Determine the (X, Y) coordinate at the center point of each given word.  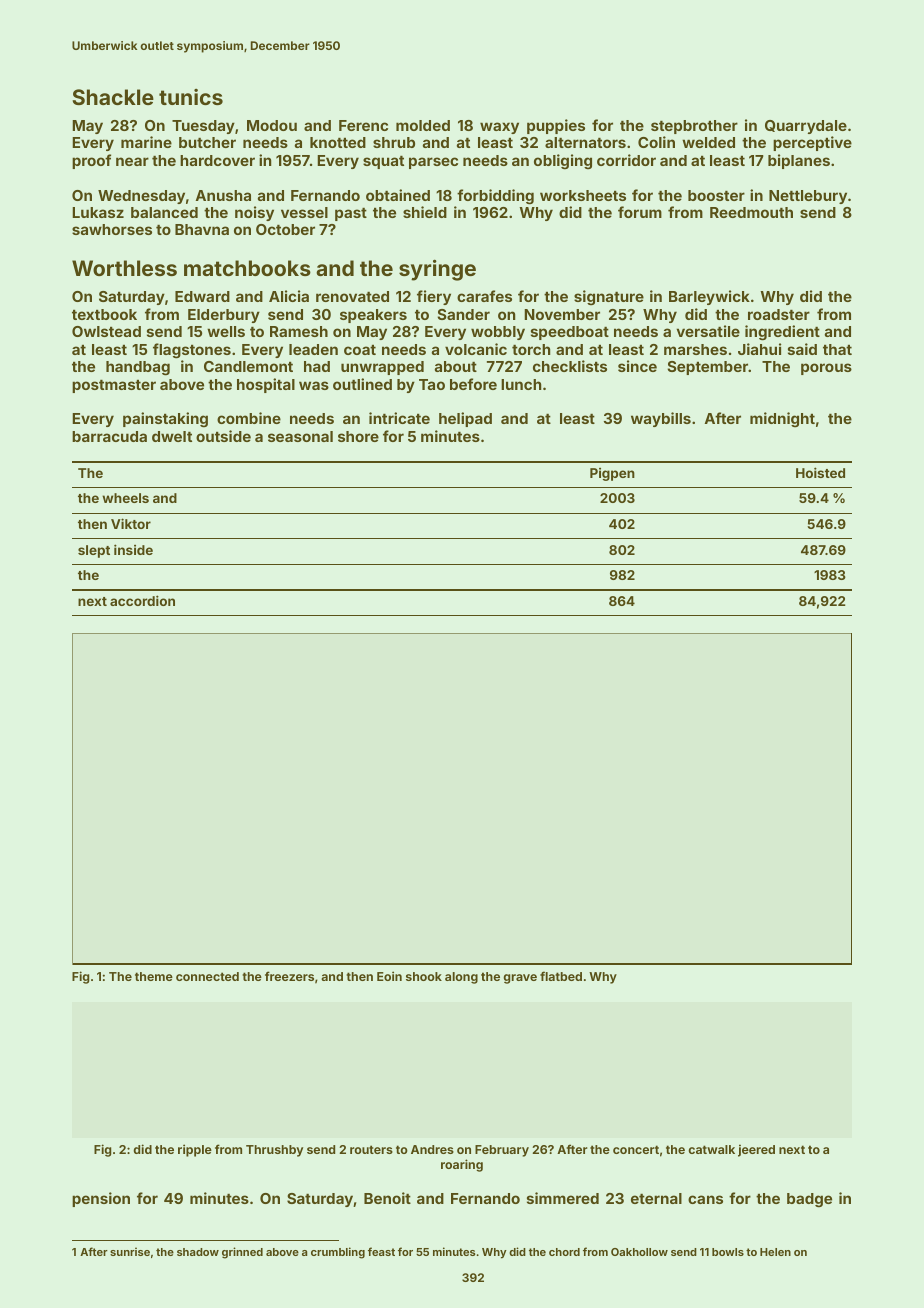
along (461, 978)
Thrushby (274, 1151)
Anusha (223, 195)
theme (154, 976)
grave (520, 979)
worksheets (583, 195)
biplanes (799, 161)
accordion (142, 600)
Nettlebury (808, 197)
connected (207, 976)
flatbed (561, 976)
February (502, 1151)
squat (383, 162)
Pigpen (612, 474)
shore (358, 436)
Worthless (124, 268)
